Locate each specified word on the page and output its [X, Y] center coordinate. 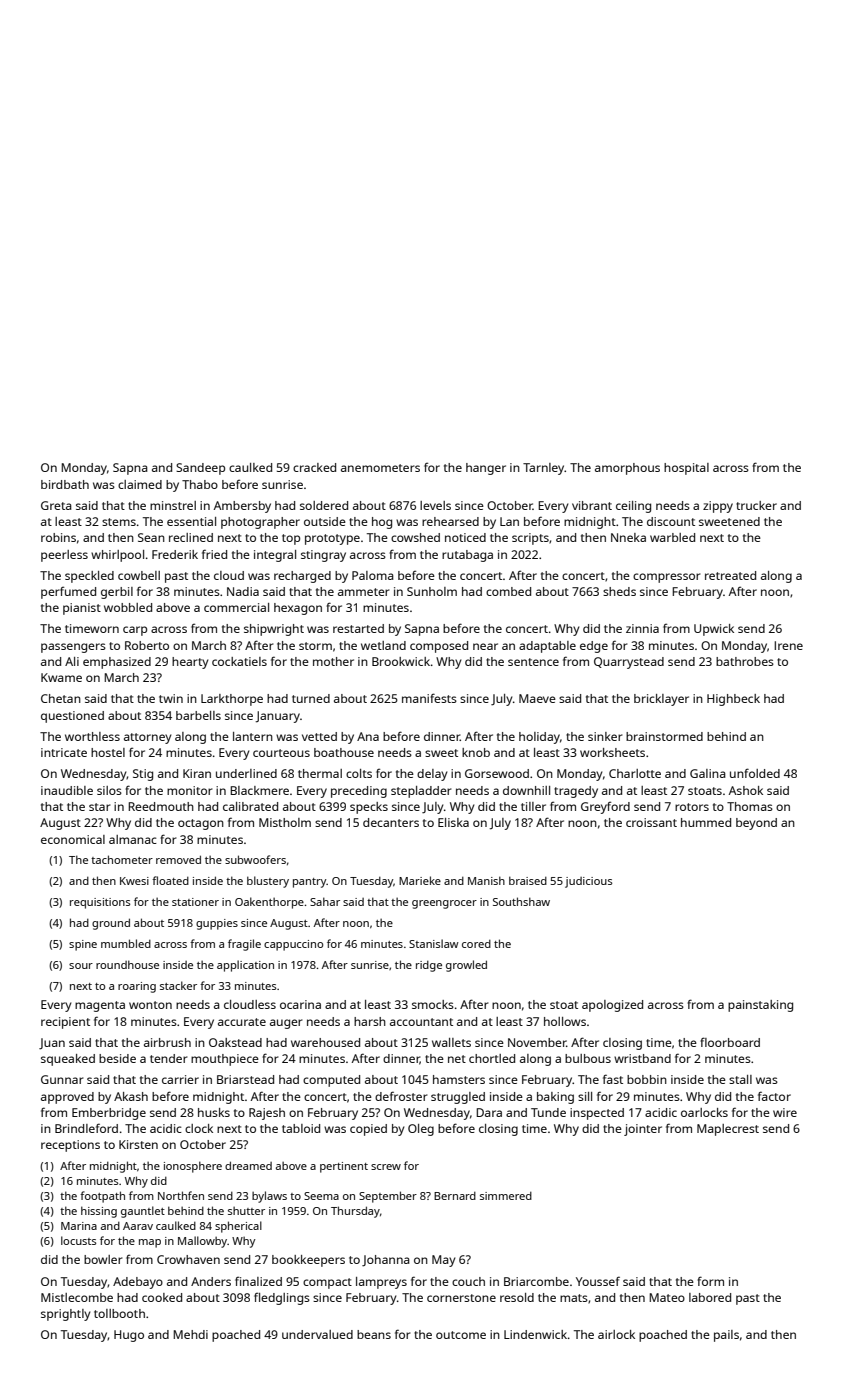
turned [311, 698]
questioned [72, 717]
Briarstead [245, 1079]
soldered [324, 505]
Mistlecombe [77, 1297]
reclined [191, 537]
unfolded [755, 773]
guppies [217, 924]
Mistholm [285, 822]
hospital [686, 469]
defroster [401, 1096]
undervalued [317, 1334]
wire [785, 1112]
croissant [651, 822]
